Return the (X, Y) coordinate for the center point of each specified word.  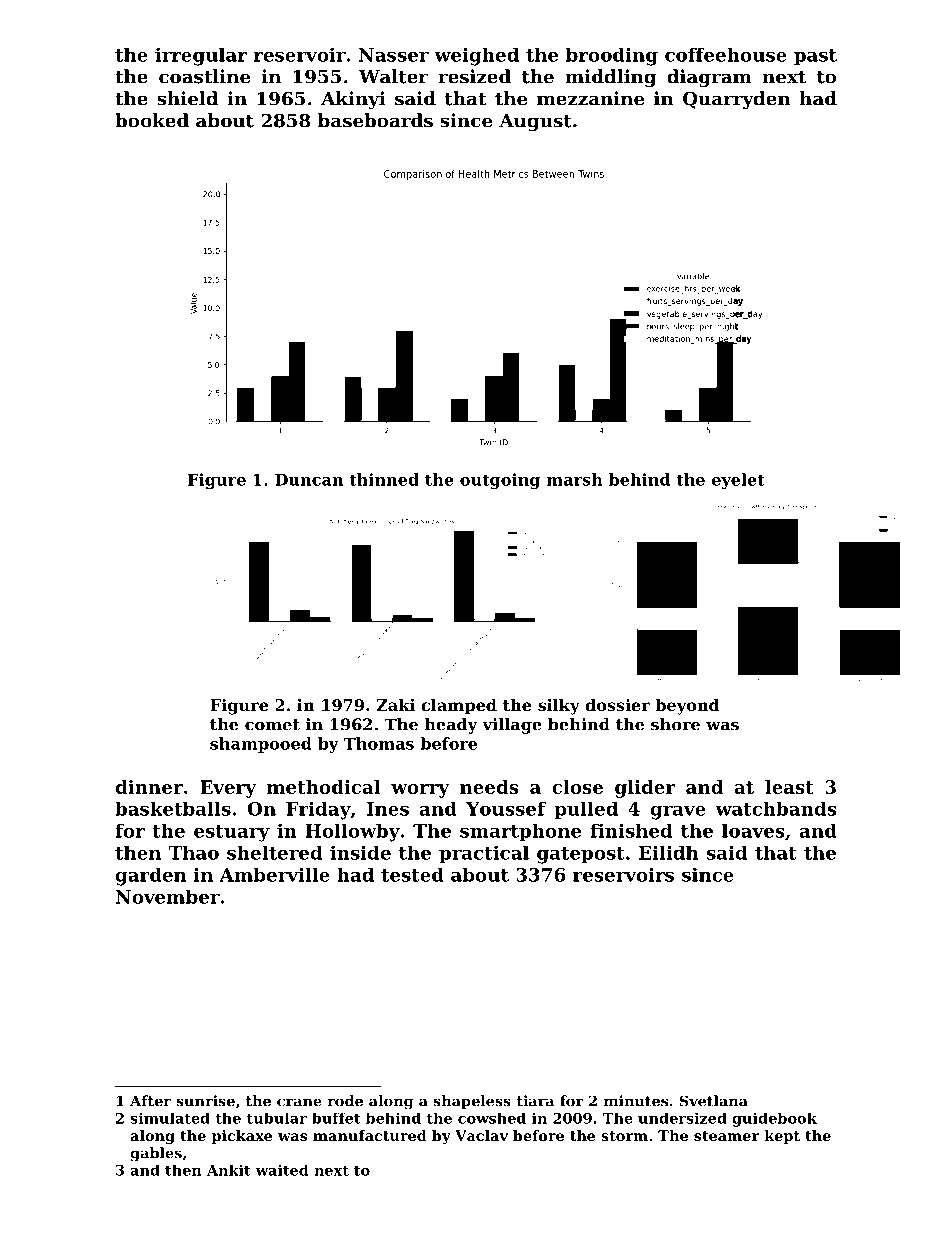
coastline (204, 76)
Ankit (229, 1170)
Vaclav (481, 1135)
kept (782, 1137)
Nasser (394, 55)
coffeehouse (726, 54)
